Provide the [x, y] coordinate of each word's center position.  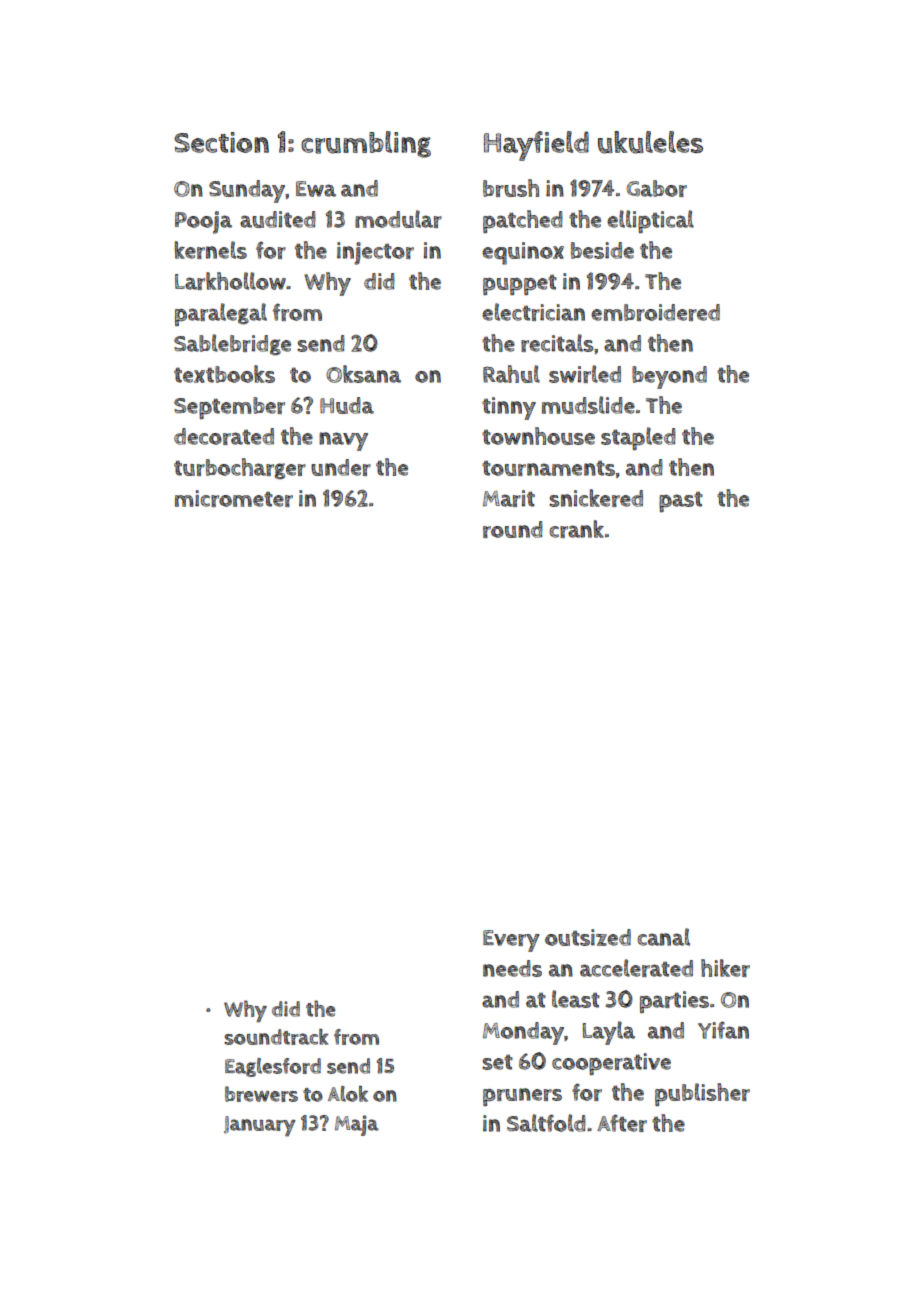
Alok [348, 1094]
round [513, 529]
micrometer [234, 498]
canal [663, 937]
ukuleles [650, 142]
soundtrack [276, 1036]
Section [221, 142]
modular [398, 219]
